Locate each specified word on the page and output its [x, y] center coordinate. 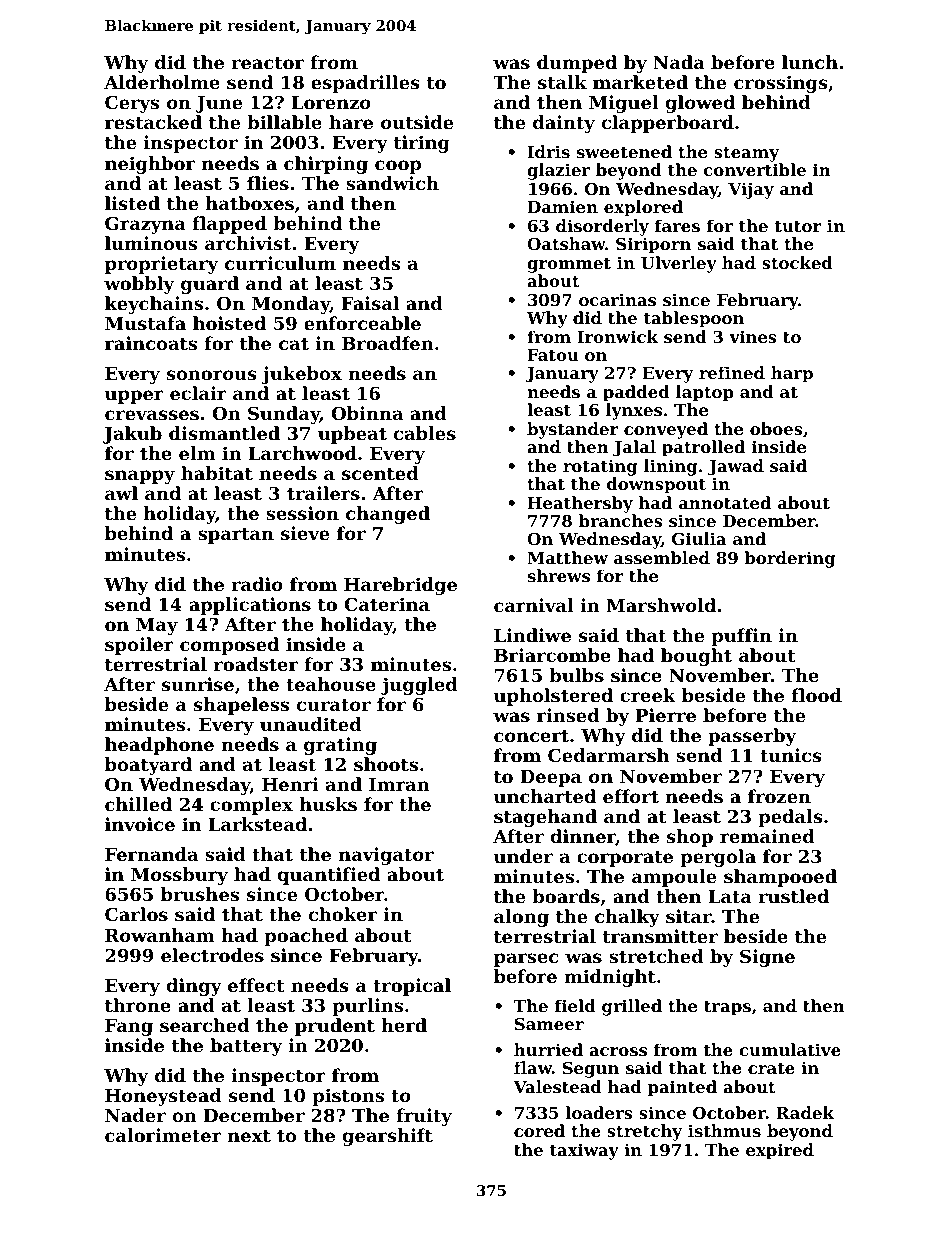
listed [132, 203]
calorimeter [163, 1135]
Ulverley [679, 264]
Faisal [370, 303]
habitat [217, 473]
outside [417, 122]
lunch [810, 62]
